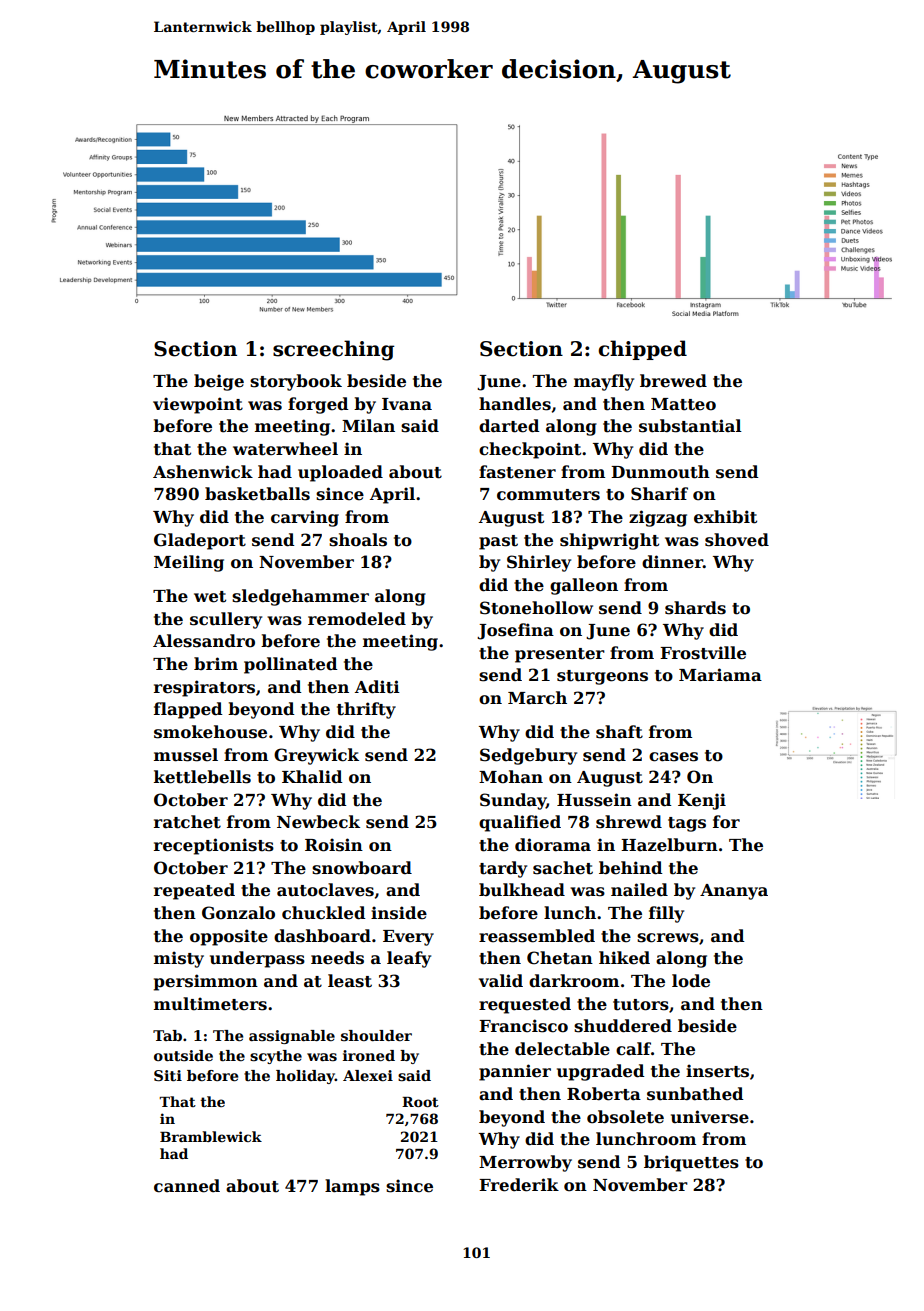 This page has height=1311, width=924. I want to click on Greywick, so click(316, 756).
